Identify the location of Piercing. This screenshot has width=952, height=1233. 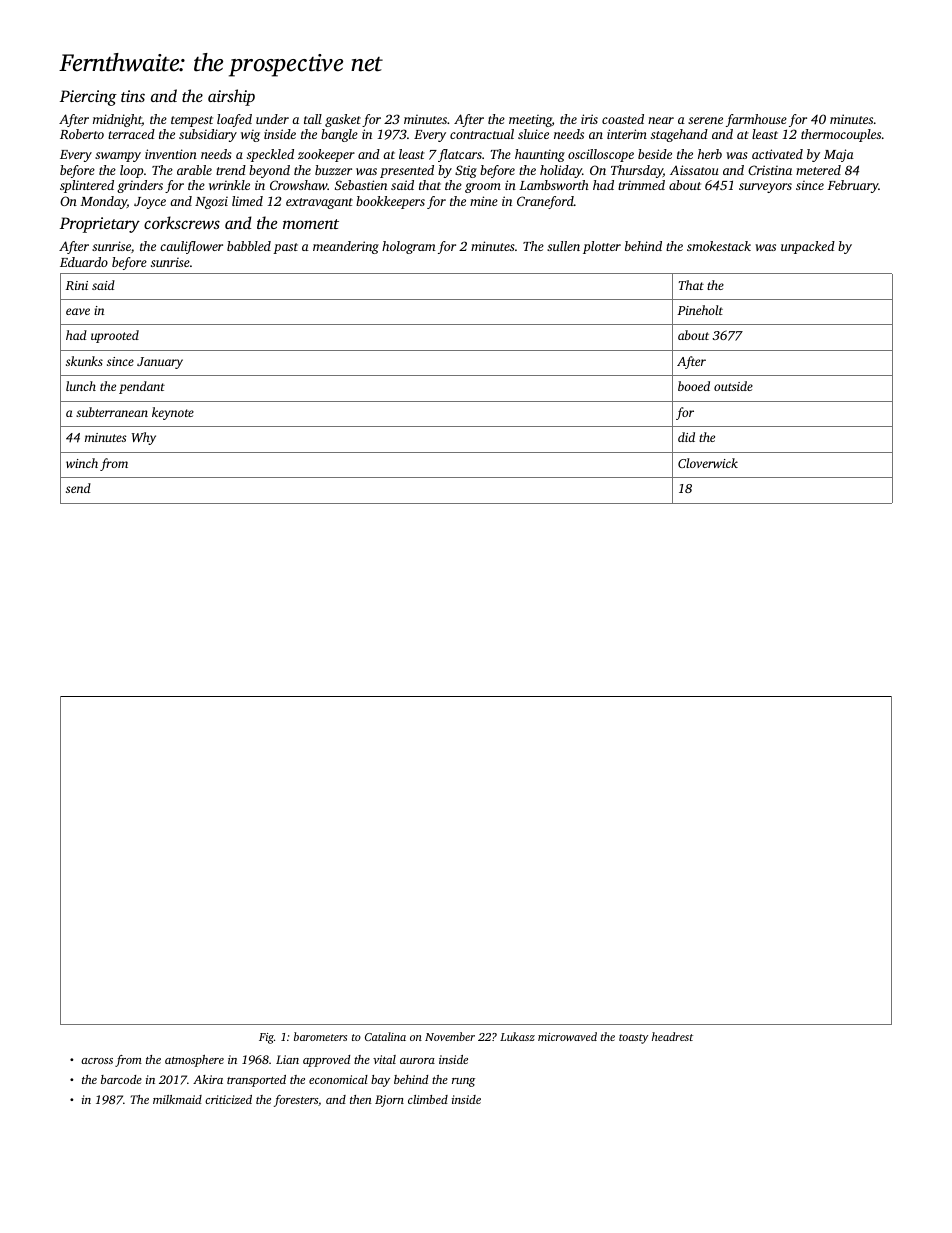
(88, 98).
